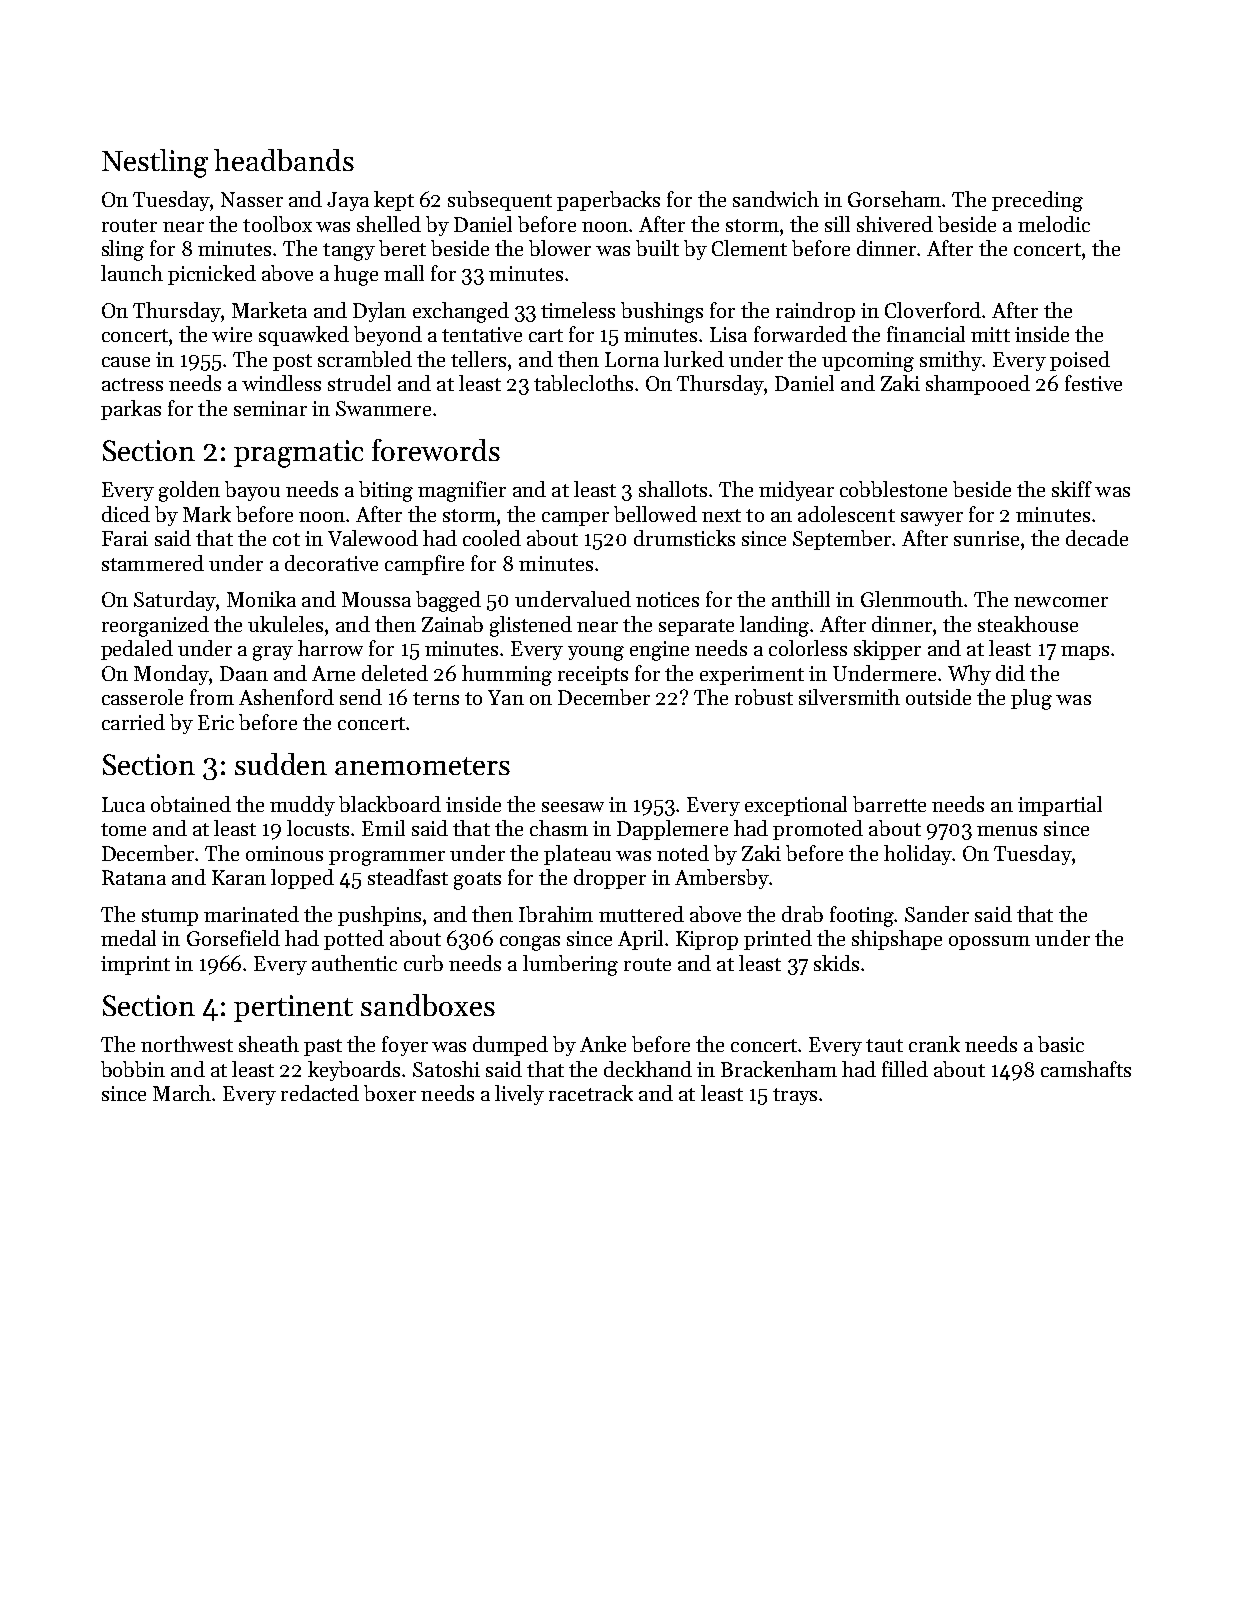 The height and width of the screenshot is (1603, 1239). Describe the element at coordinates (155, 163) in the screenshot. I see `Nestling` at that location.
